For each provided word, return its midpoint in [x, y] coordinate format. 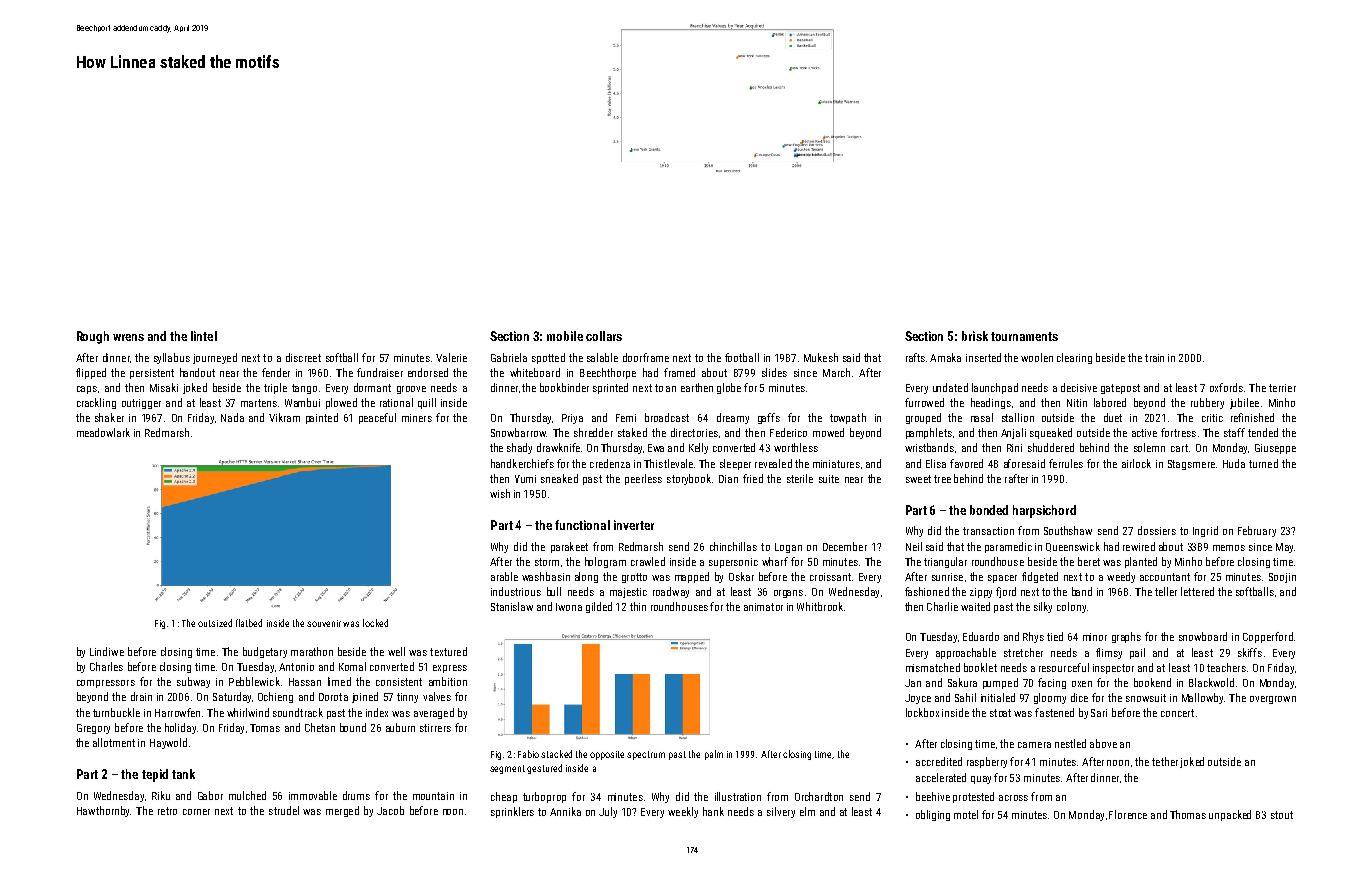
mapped [692, 577]
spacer [1002, 579]
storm [547, 562]
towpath [848, 418]
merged [342, 811]
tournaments [1024, 336]
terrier [1282, 388]
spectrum [646, 755]
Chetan [320, 727]
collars [604, 336]
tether [1165, 761]
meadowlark [103, 432]
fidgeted [1040, 577]
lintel [204, 336]
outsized [215, 623]
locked [375, 623]
